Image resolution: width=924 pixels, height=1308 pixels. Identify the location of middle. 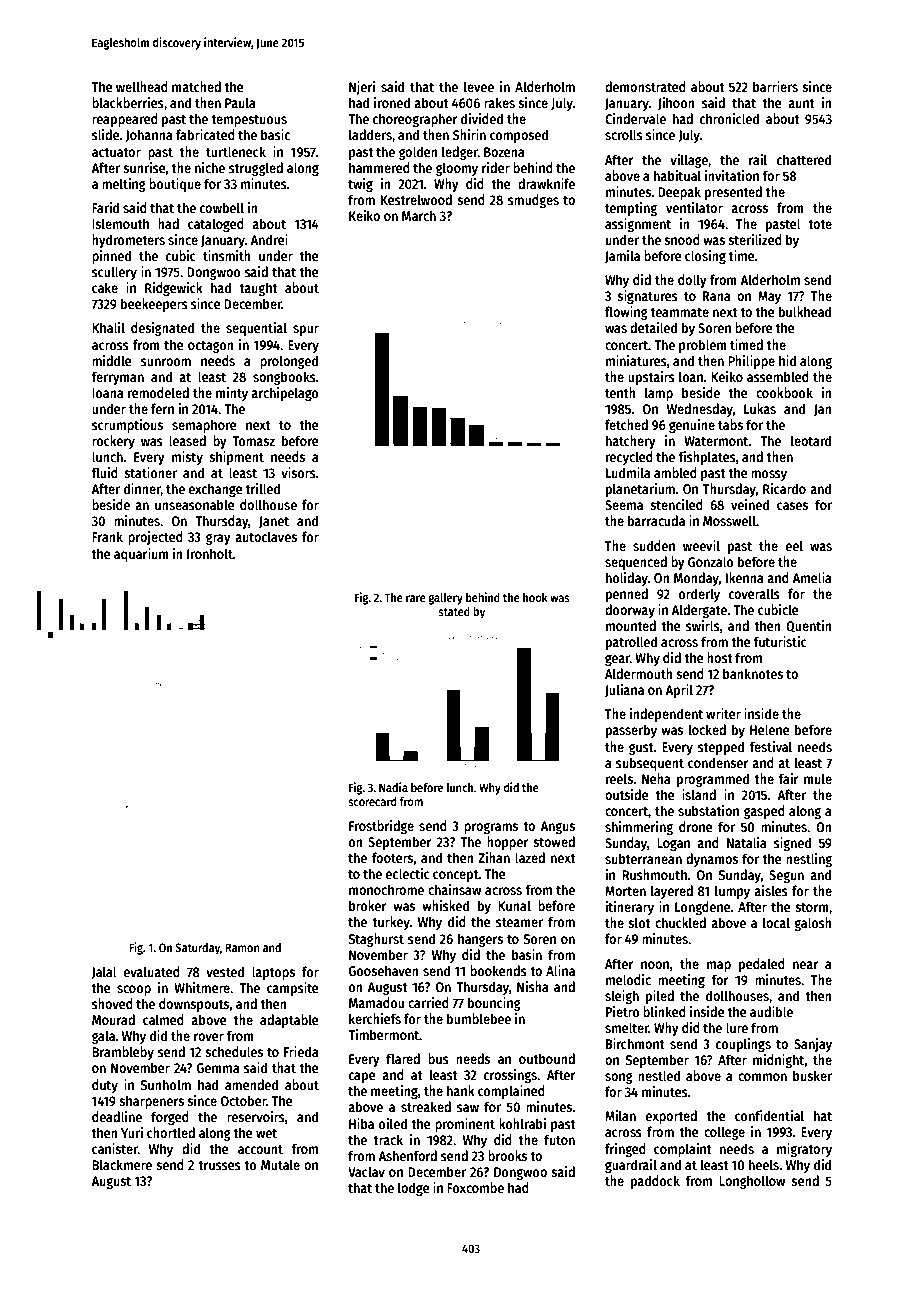
(112, 360).
